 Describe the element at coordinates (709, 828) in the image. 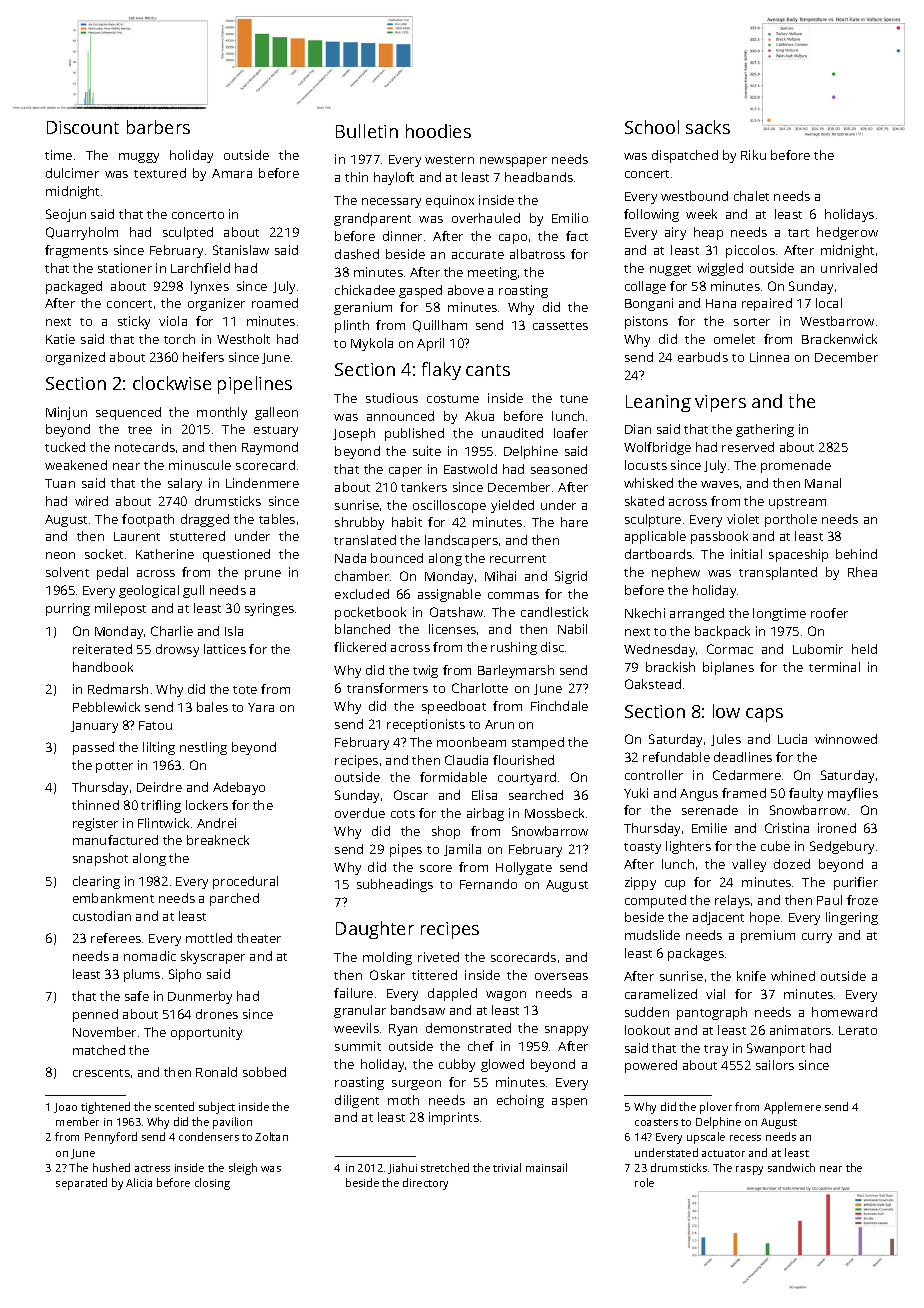

I see `Emilie` at that location.
